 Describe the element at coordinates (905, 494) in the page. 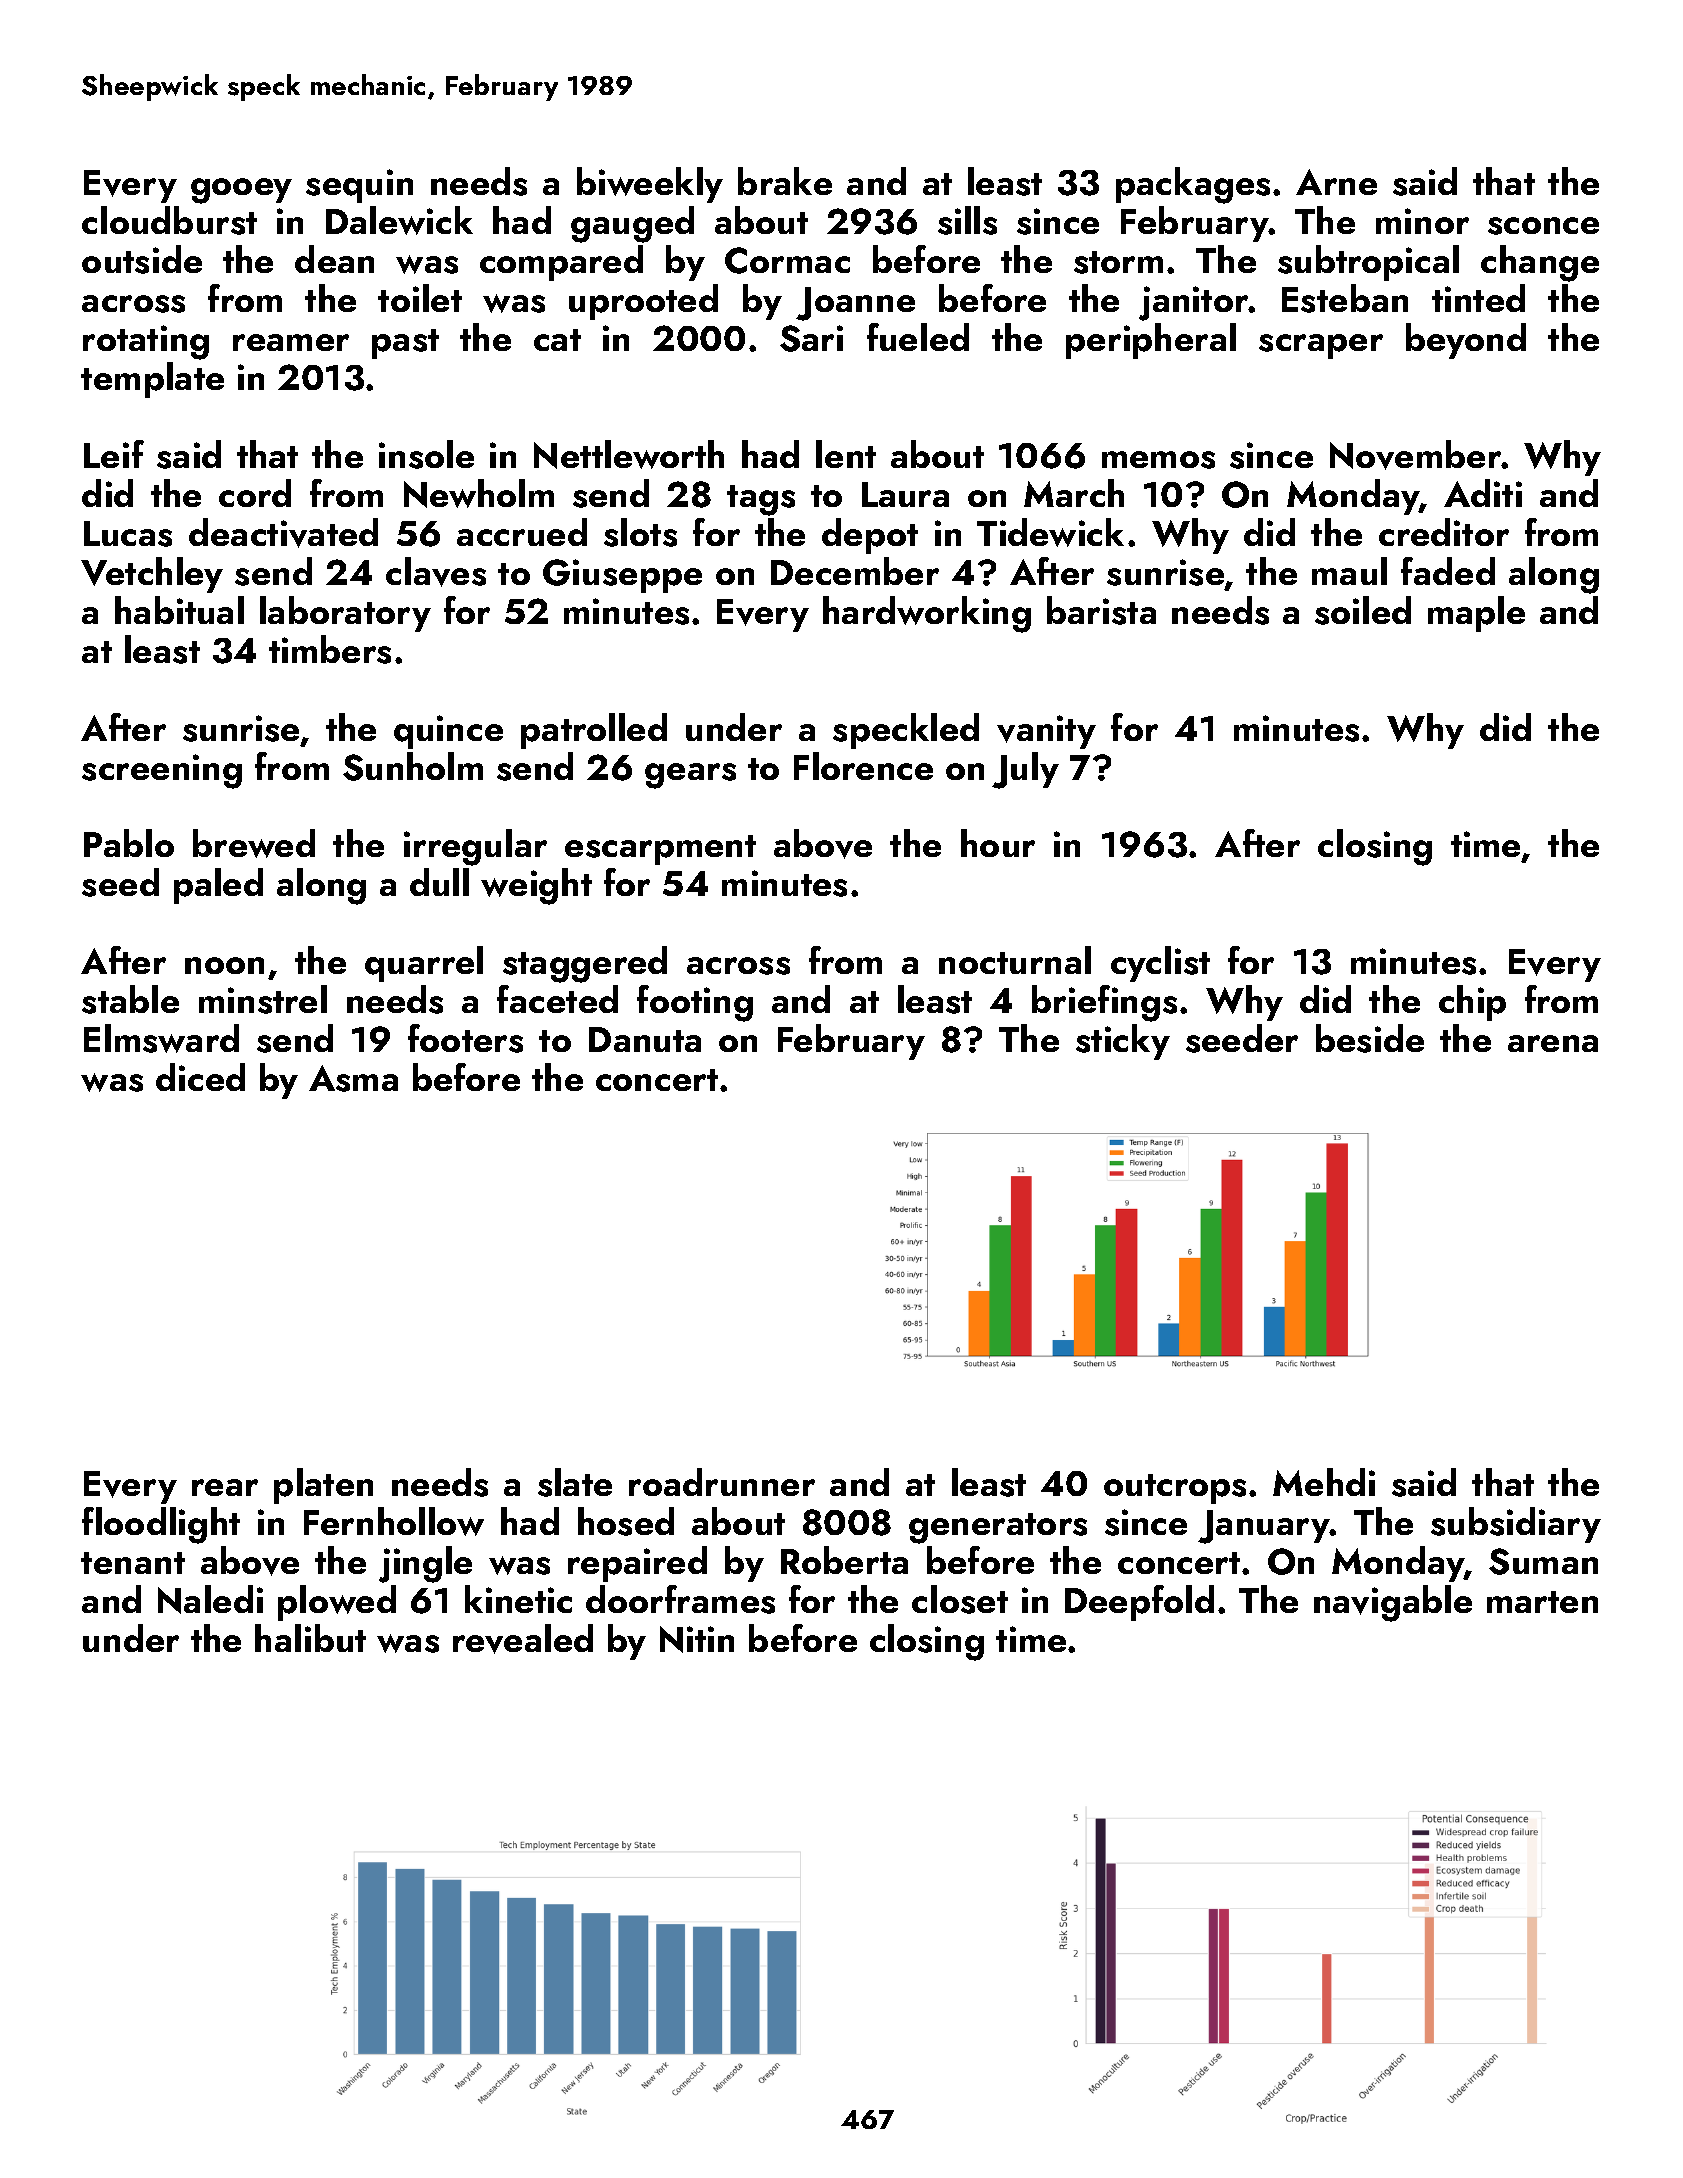

I see `Laura` at that location.
